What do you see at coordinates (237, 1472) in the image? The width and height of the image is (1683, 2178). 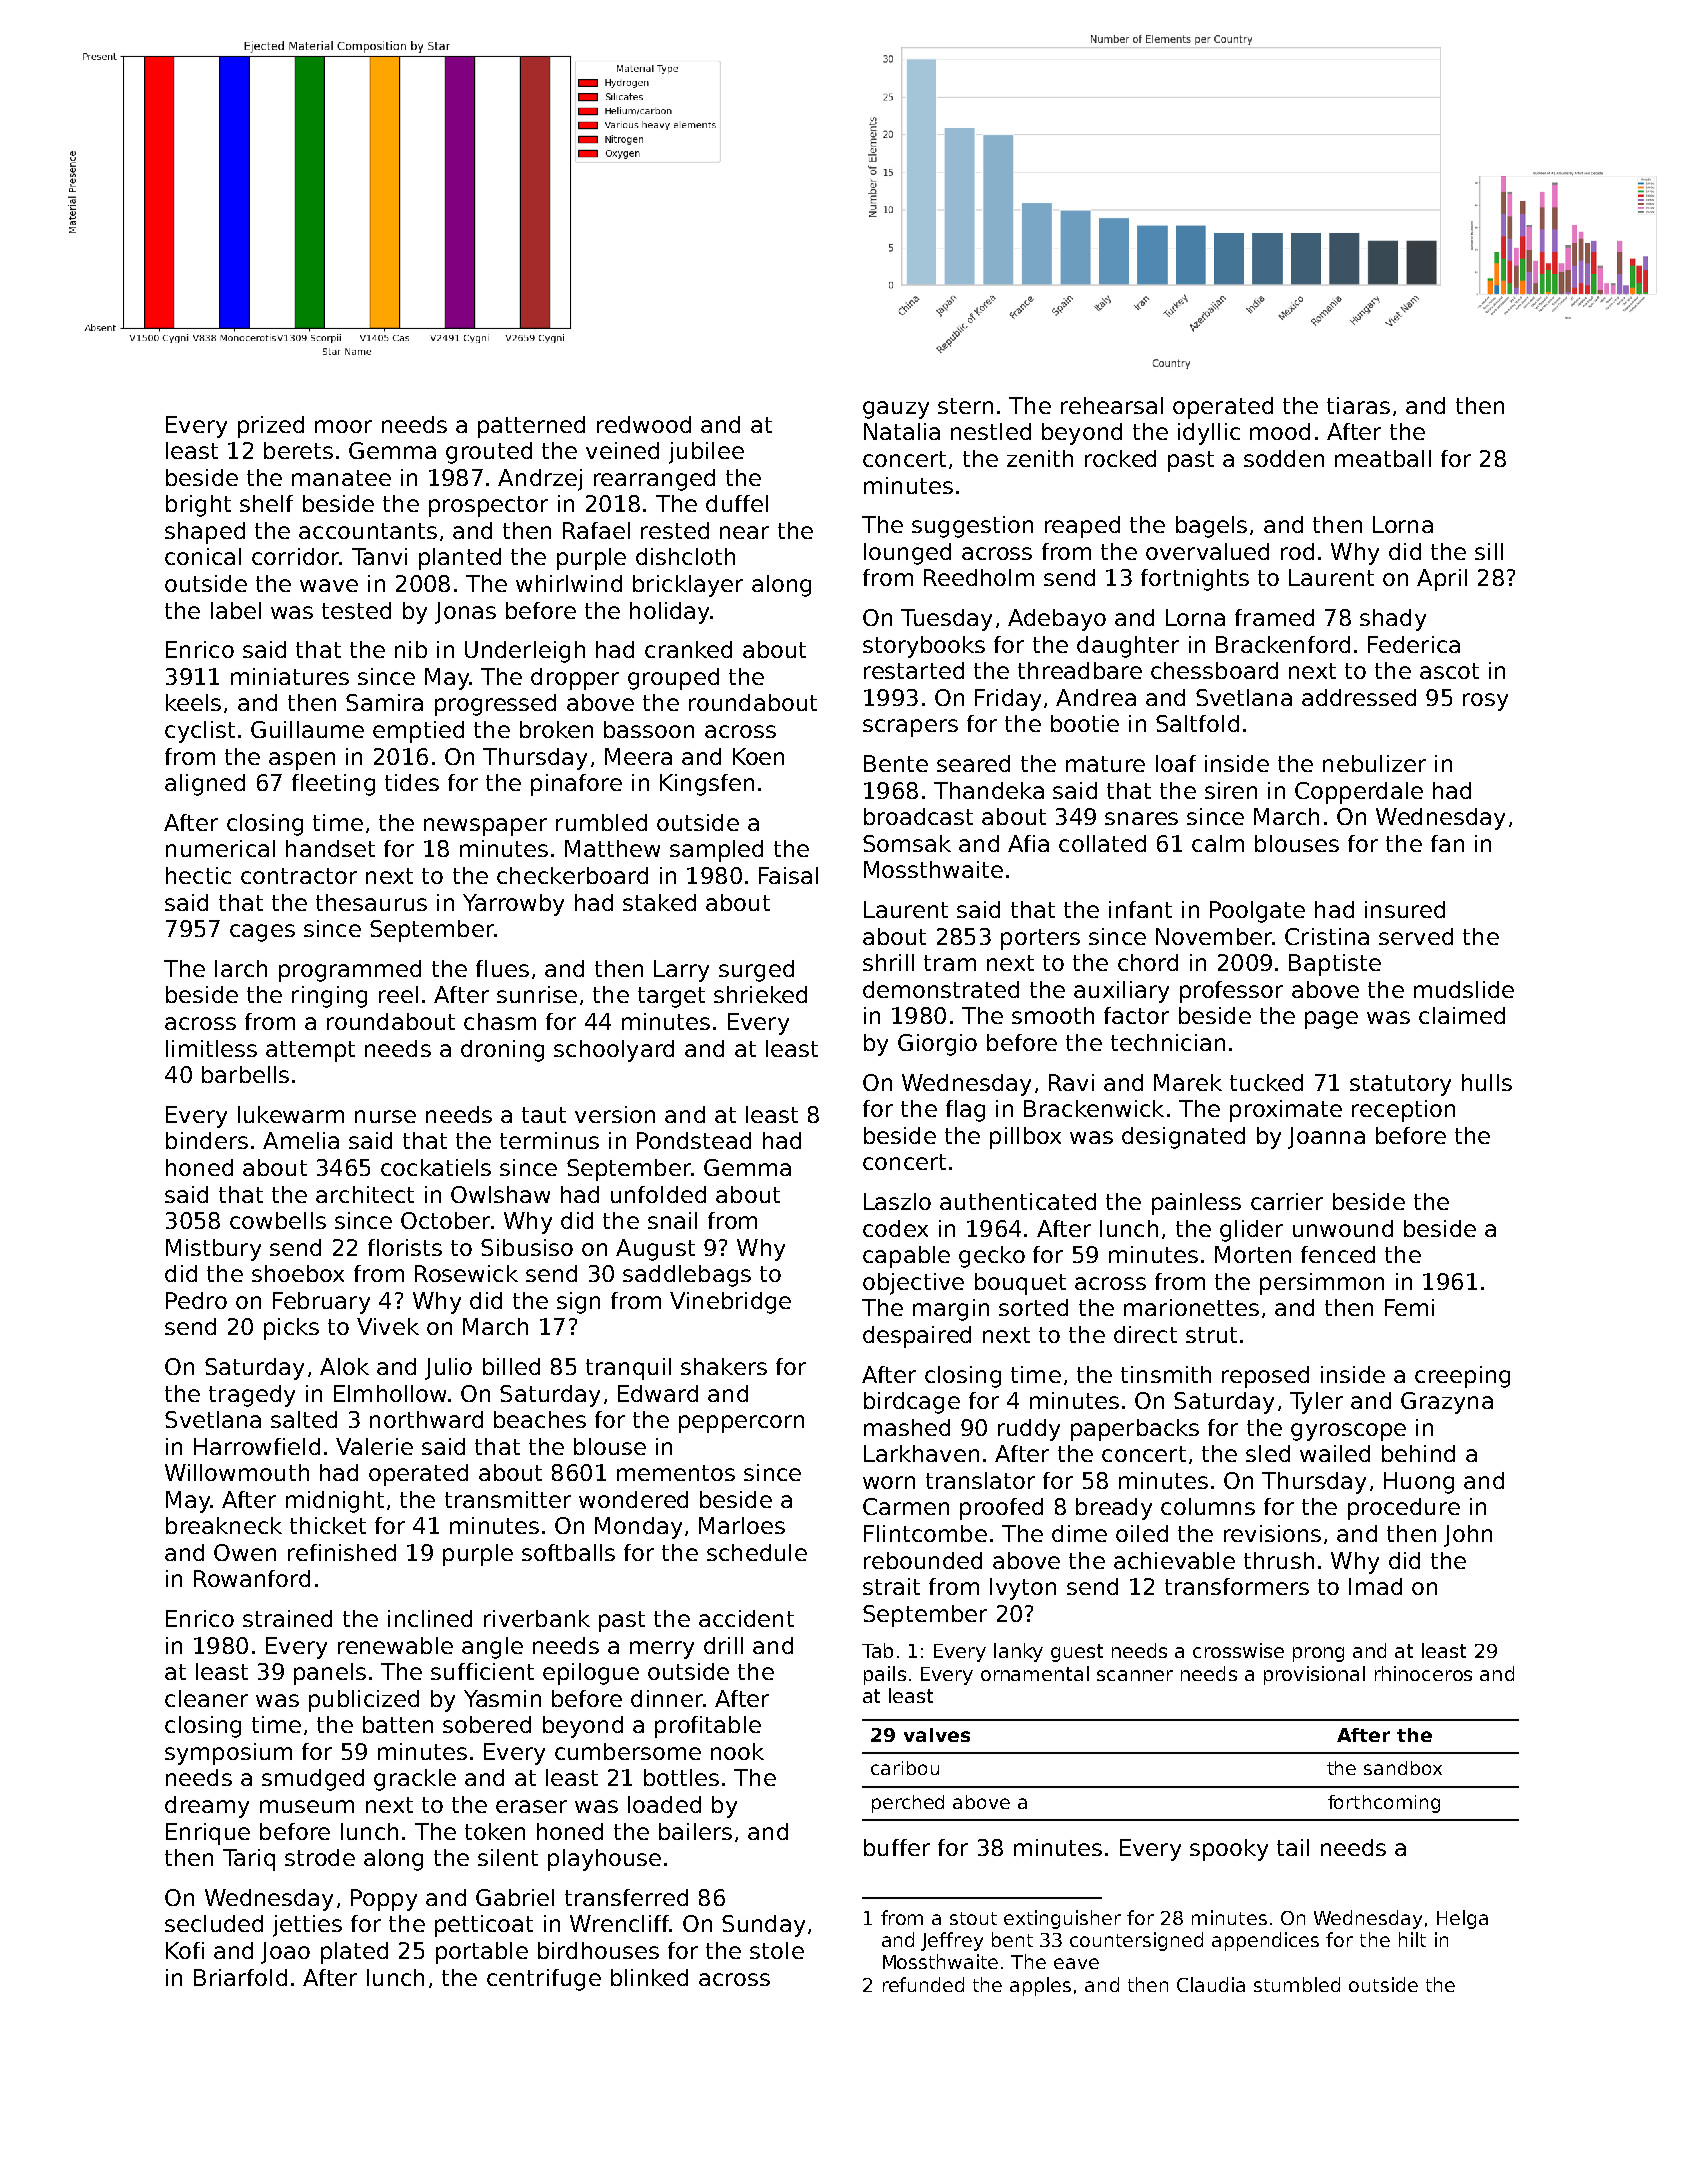 I see `Willowmouth` at bounding box center [237, 1472].
